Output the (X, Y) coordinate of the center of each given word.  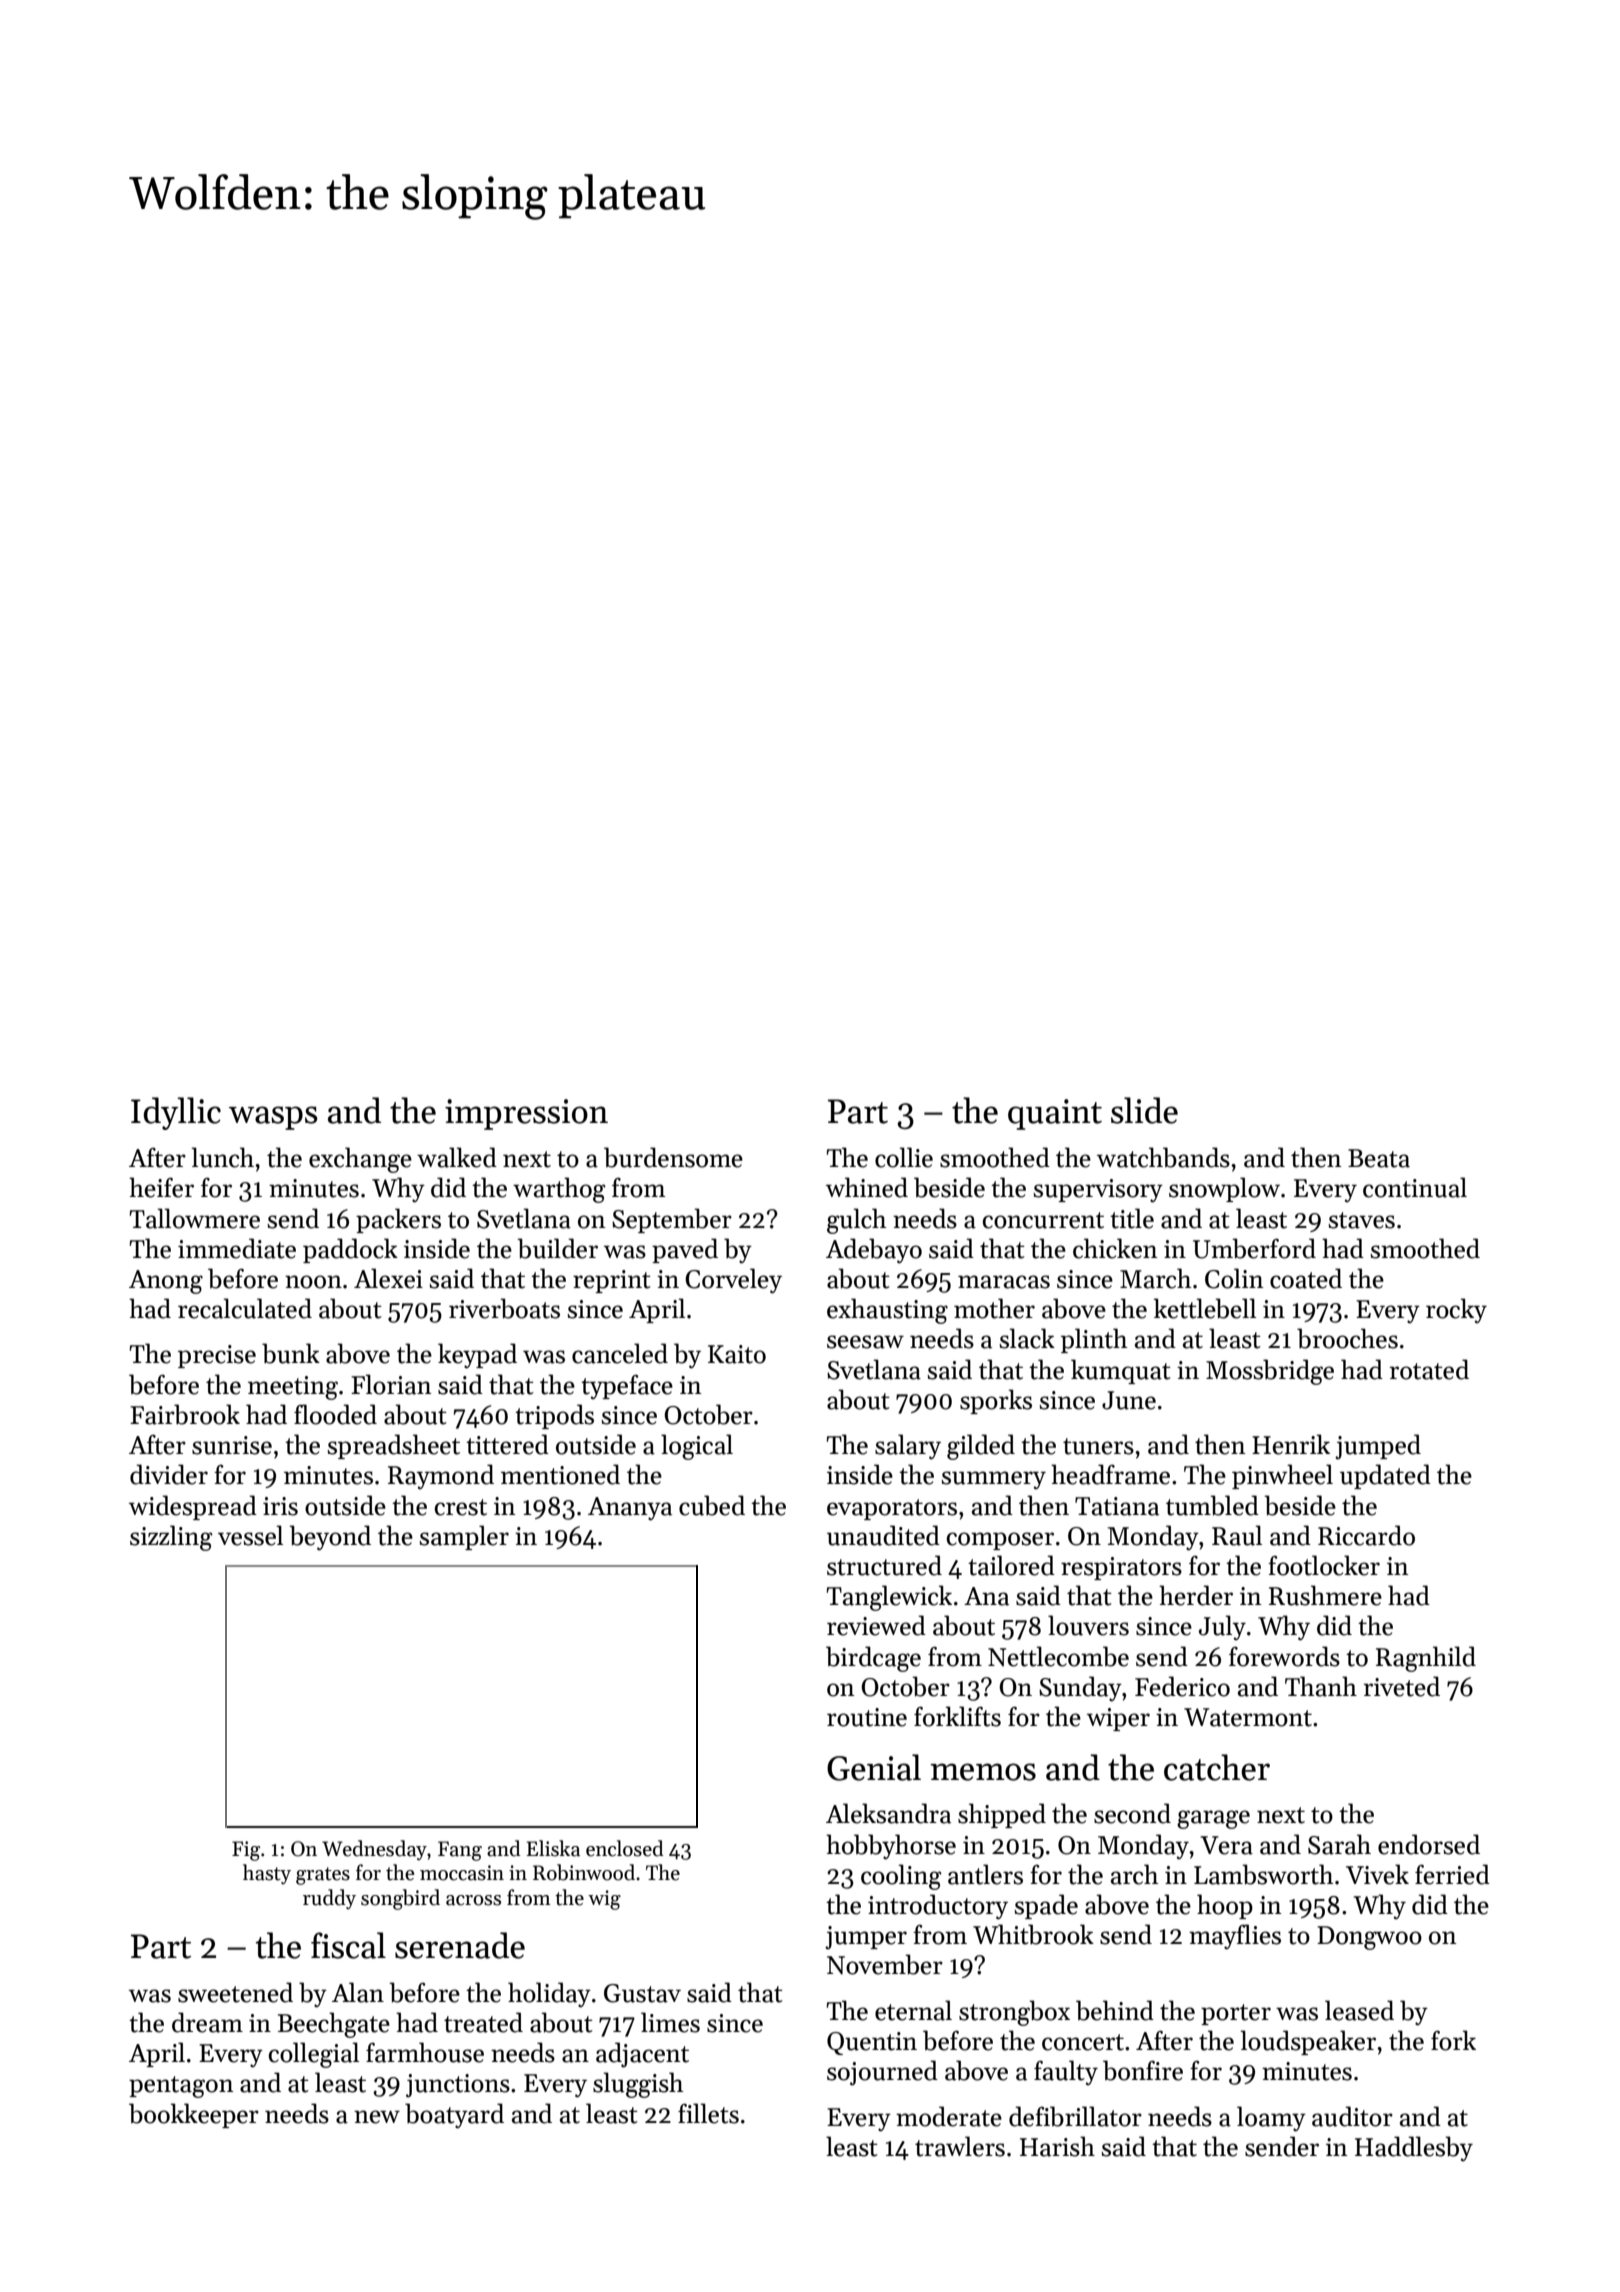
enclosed (625, 1848)
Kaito (737, 1354)
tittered (507, 1444)
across (473, 1900)
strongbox (1014, 2013)
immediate (237, 1248)
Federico (1182, 1686)
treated (483, 2022)
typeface (627, 1387)
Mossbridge (1270, 1372)
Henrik (1291, 1444)
